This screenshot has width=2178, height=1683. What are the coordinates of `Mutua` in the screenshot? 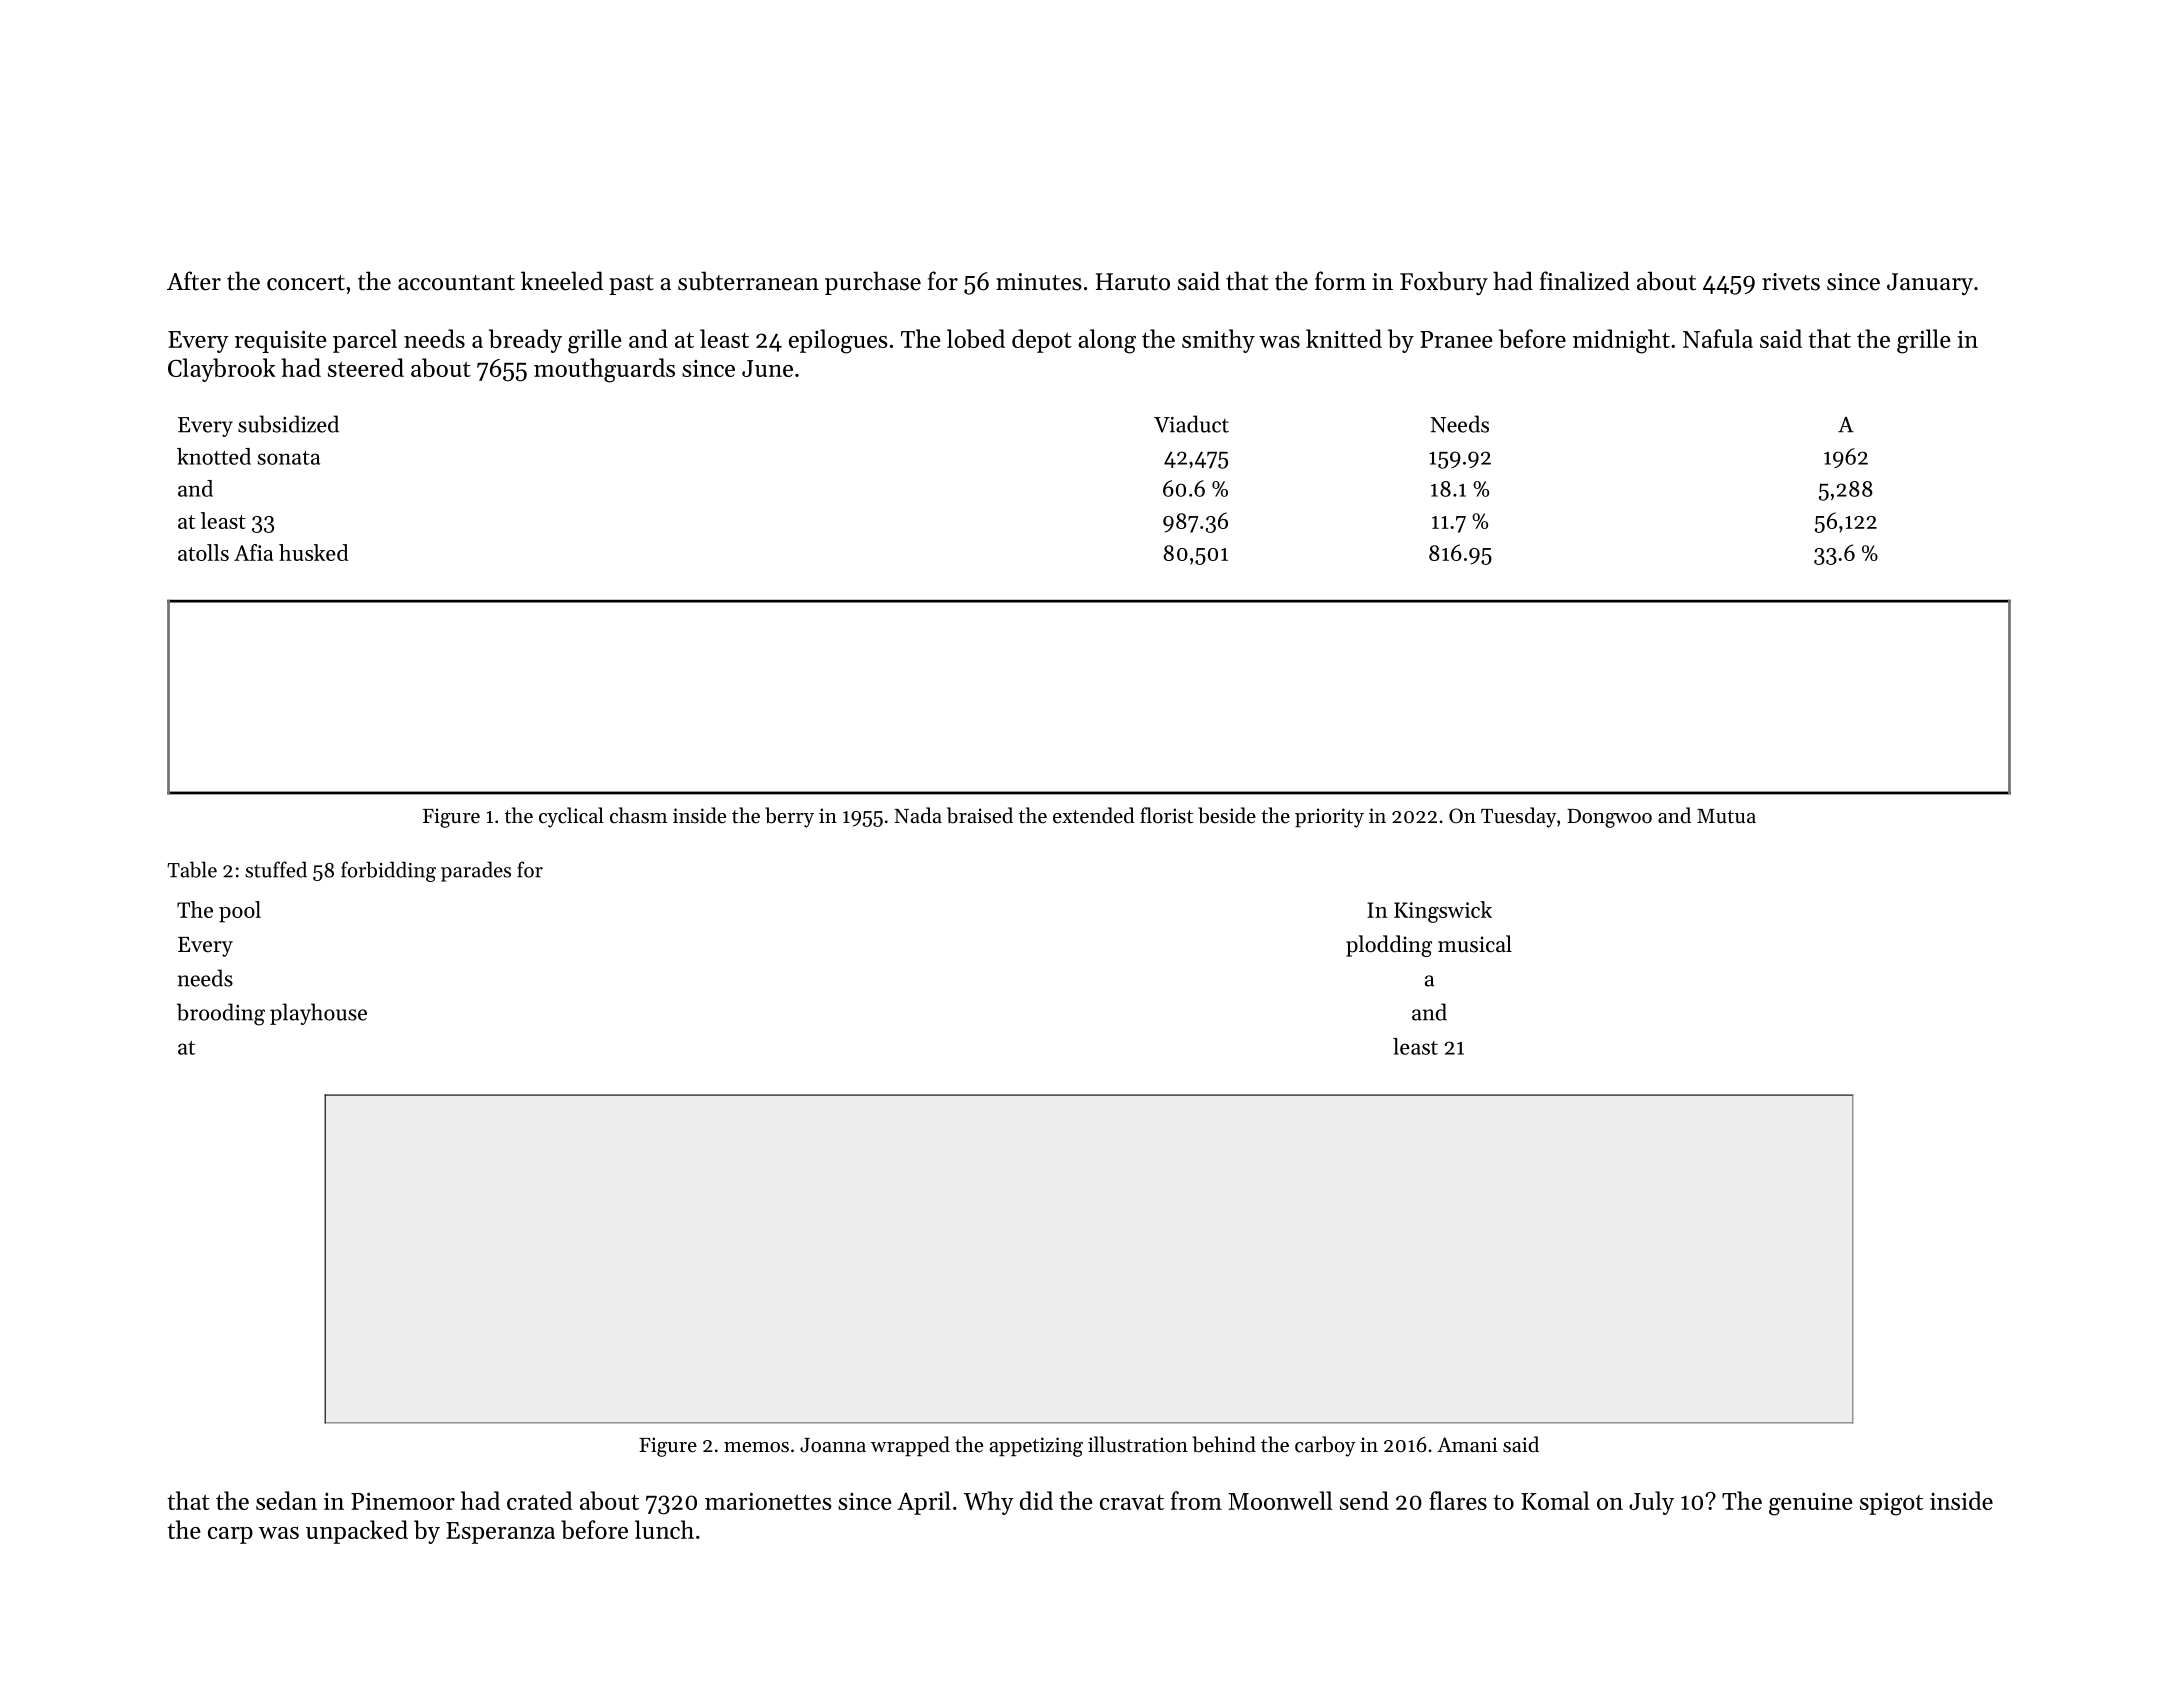 It's located at (1726, 816).
